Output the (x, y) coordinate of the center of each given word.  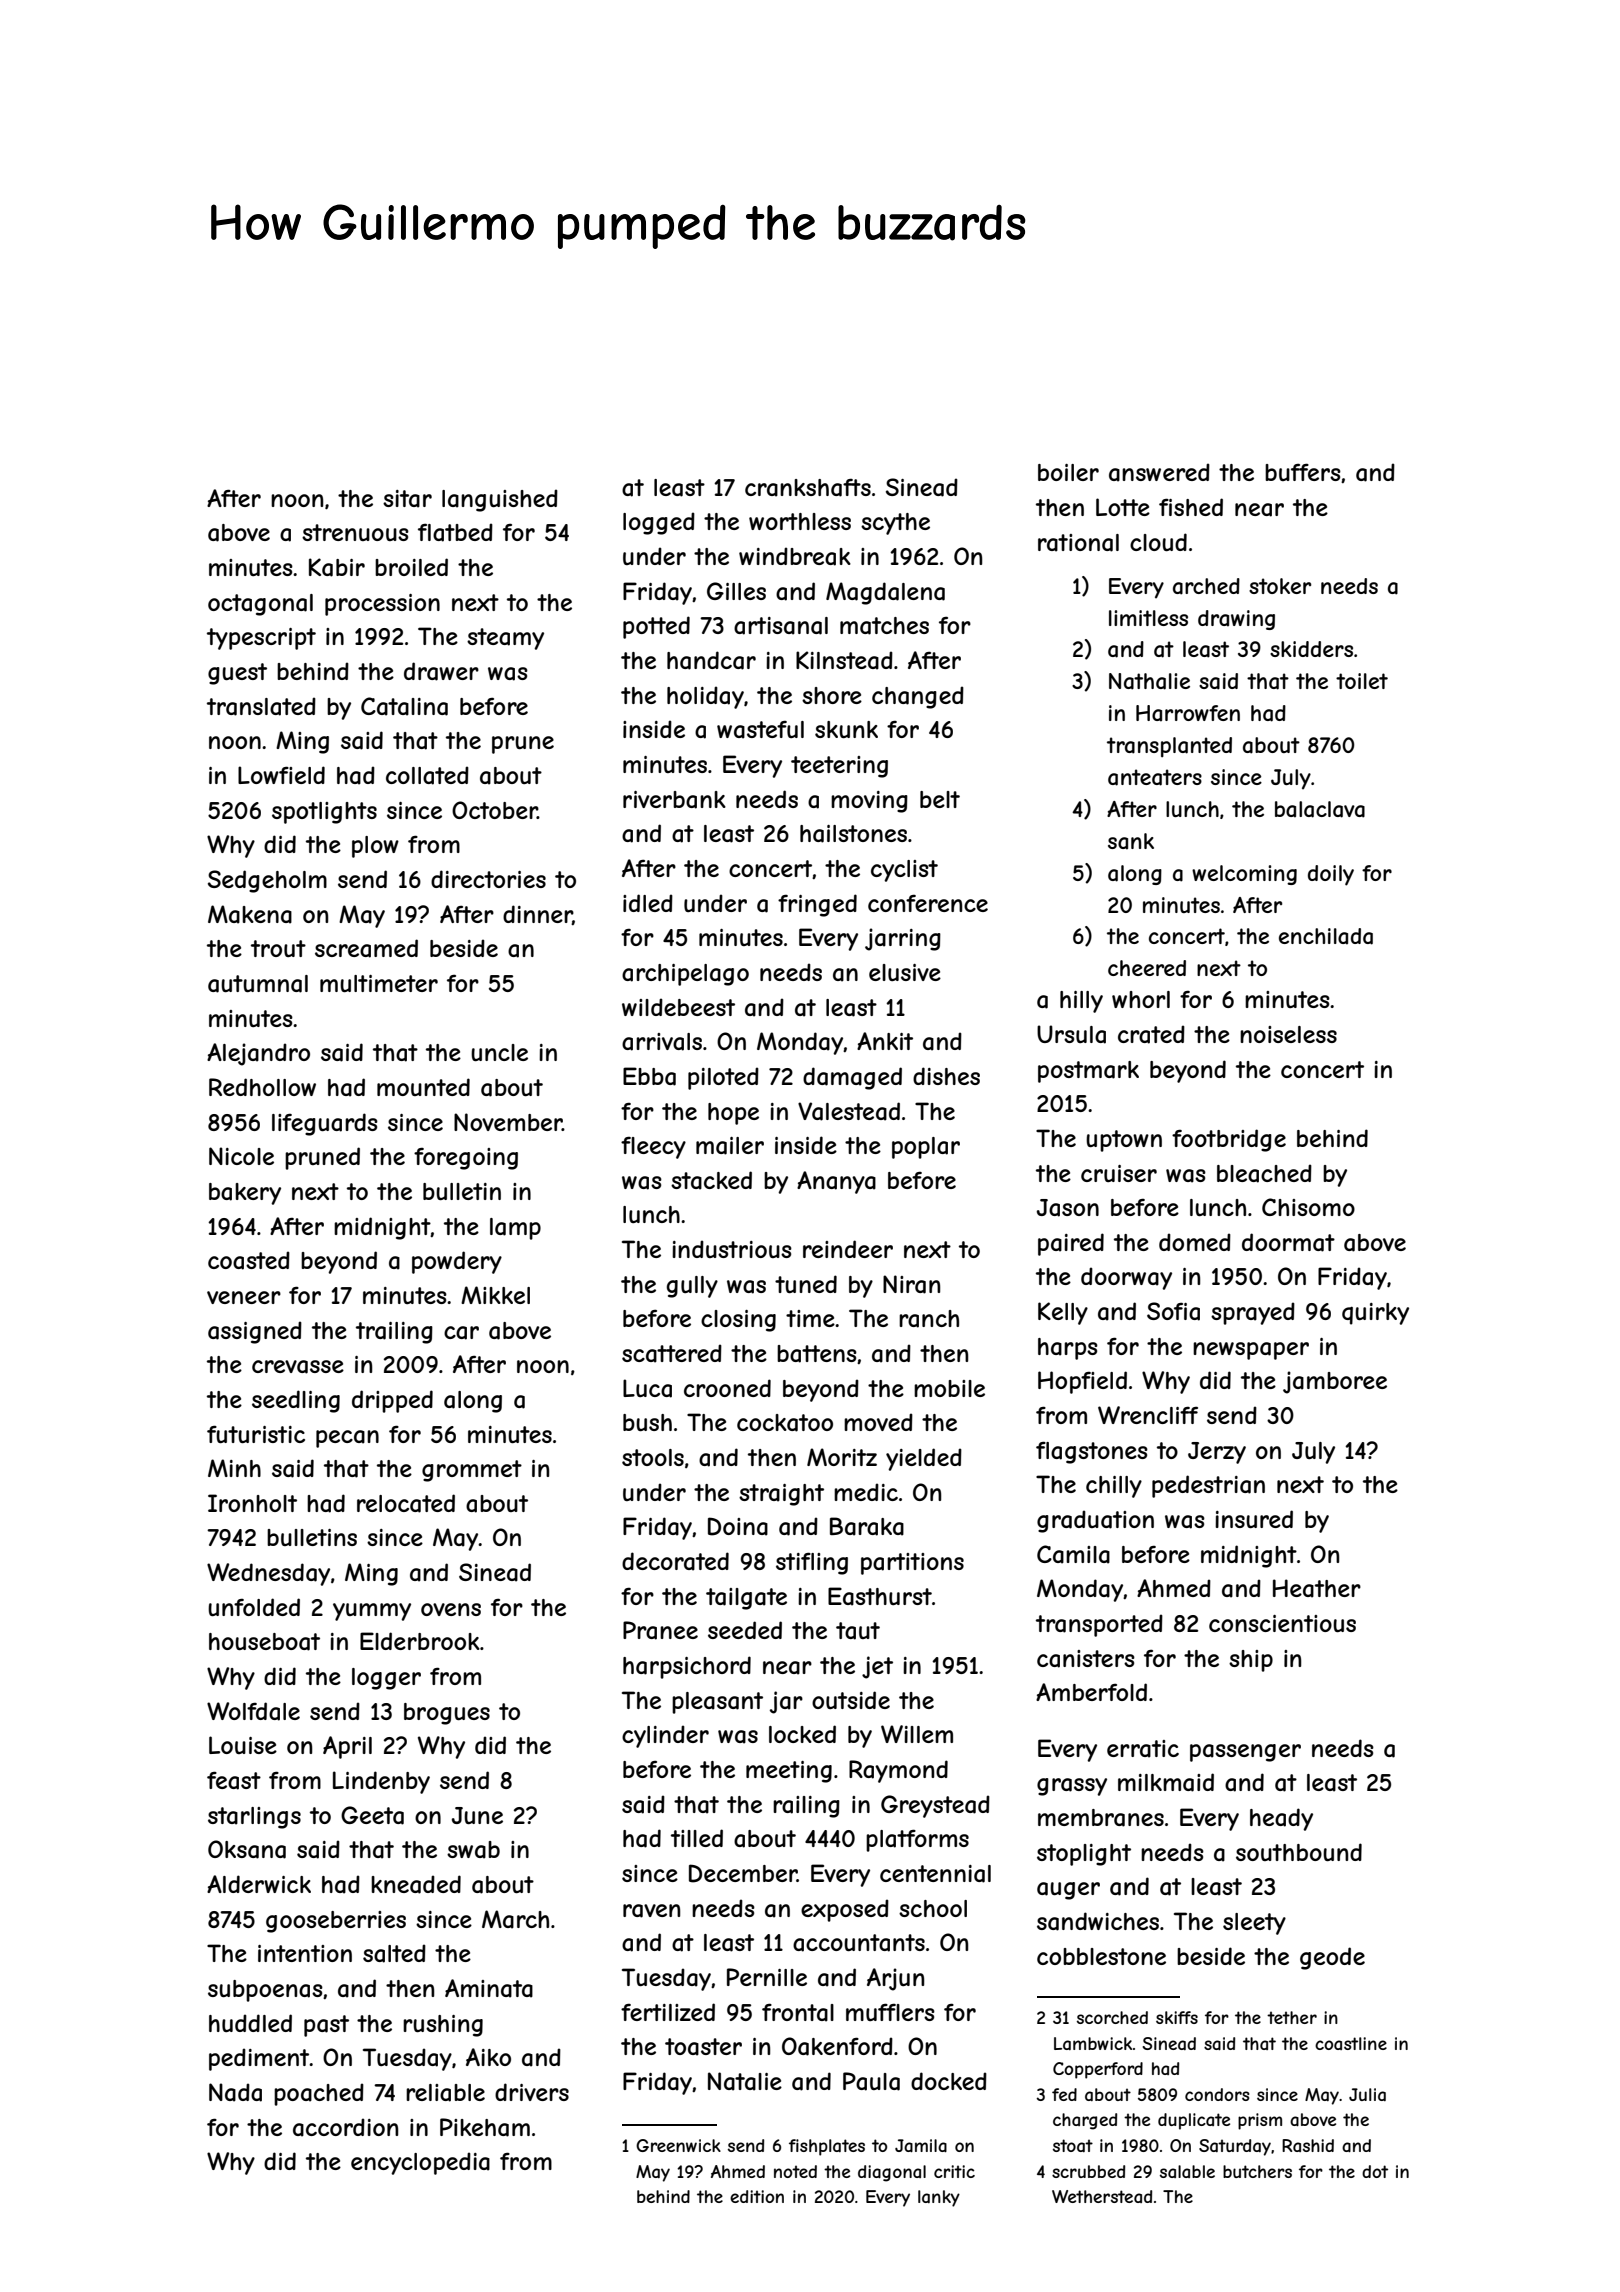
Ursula (1071, 1034)
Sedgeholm (267, 881)
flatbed (455, 532)
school (933, 1908)
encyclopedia (420, 2163)
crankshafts (808, 488)
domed (1195, 1242)
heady (1281, 1819)
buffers (1303, 472)
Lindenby (381, 1782)
